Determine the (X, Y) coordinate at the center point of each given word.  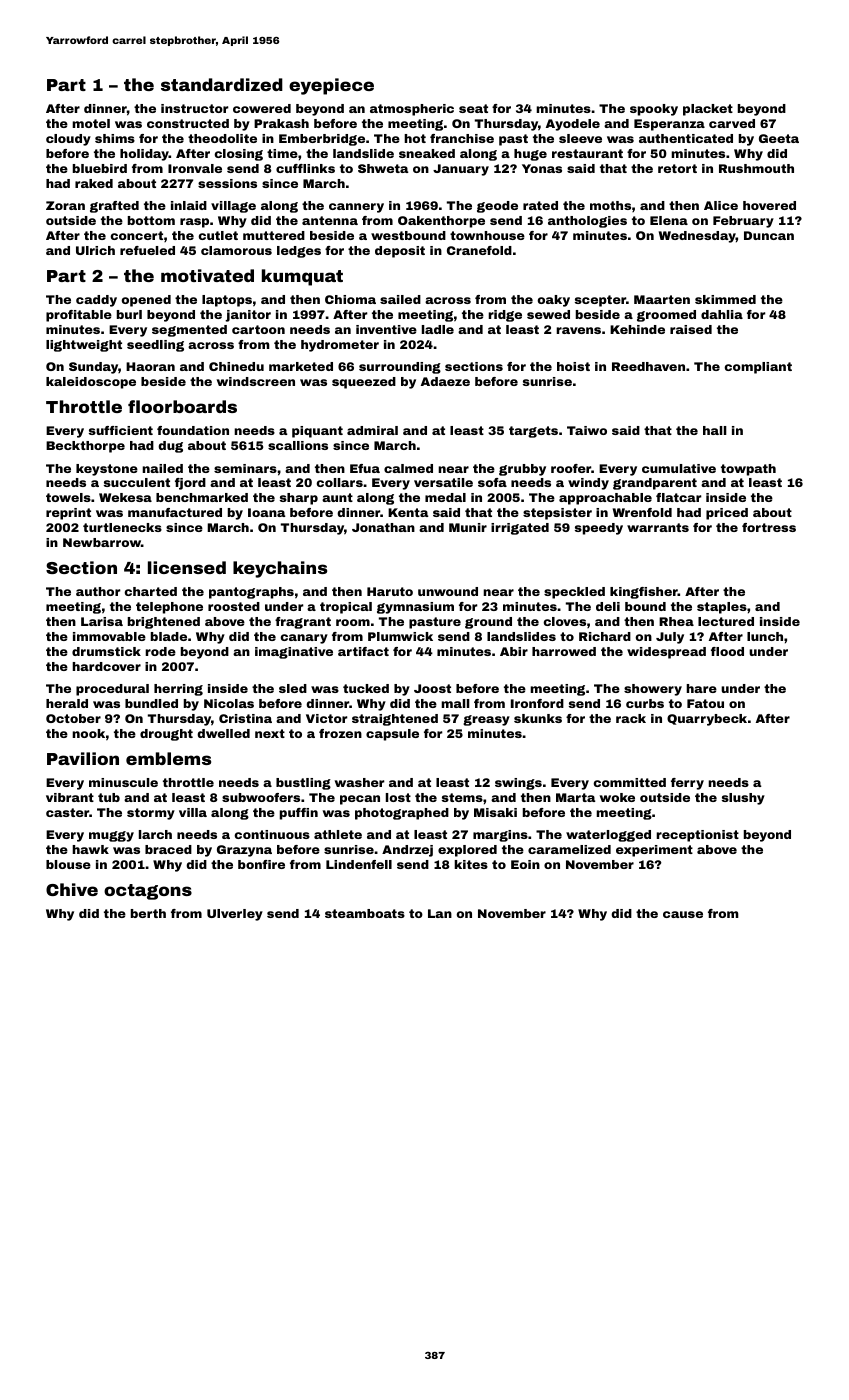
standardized (222, 84)
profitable (79, 316)
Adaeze (445, 381)
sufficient (121, 430)
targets (533, 432)
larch (155, 834)
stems (462, 797)
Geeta (779, 138)
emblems (168, 758)
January (461, 170)
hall (715, 430)
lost (398, 797)
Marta (575, 797)
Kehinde (637, 329)
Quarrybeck (707, 720)
